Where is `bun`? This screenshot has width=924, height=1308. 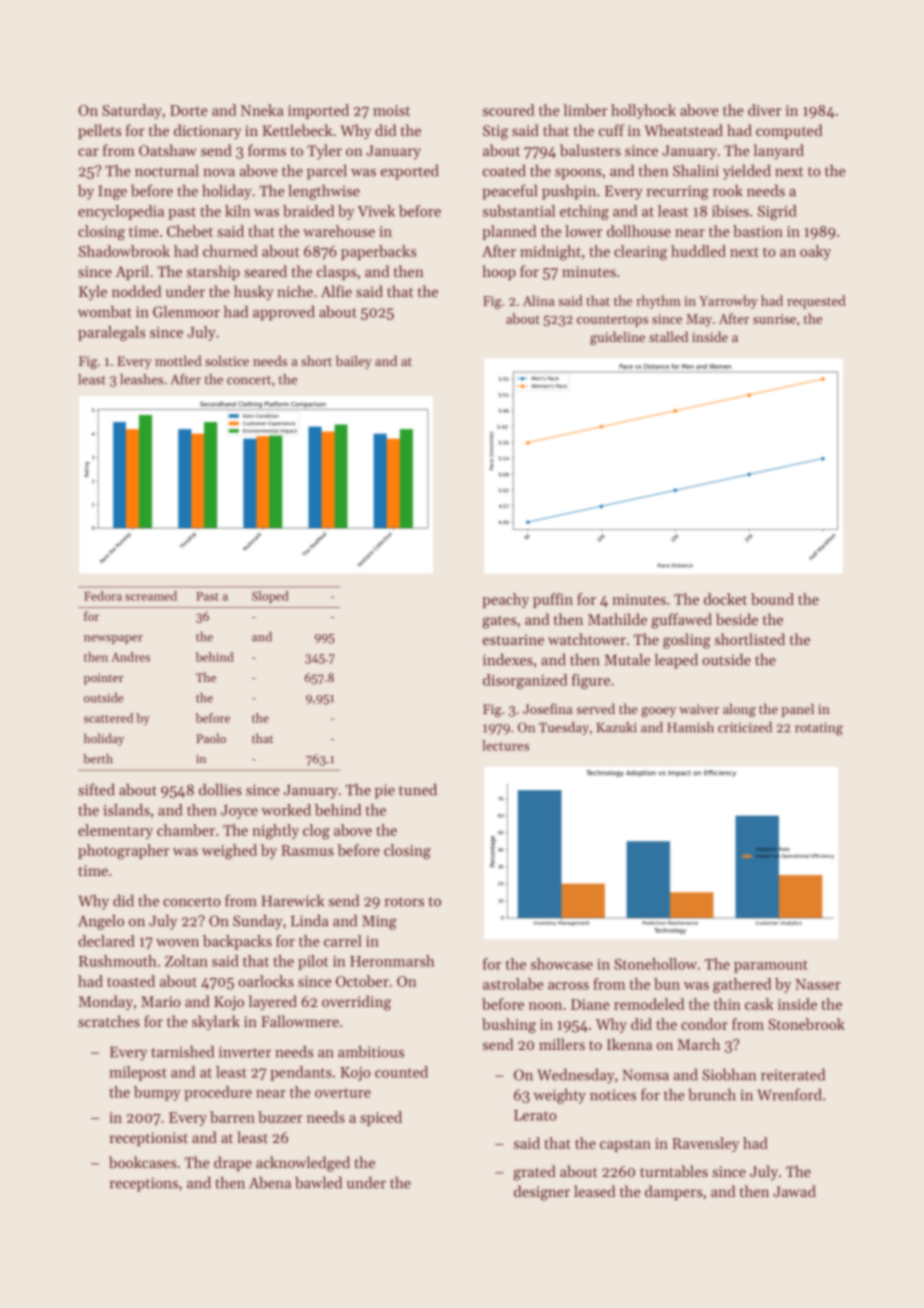 bun is located at coordinates (667, 984).
